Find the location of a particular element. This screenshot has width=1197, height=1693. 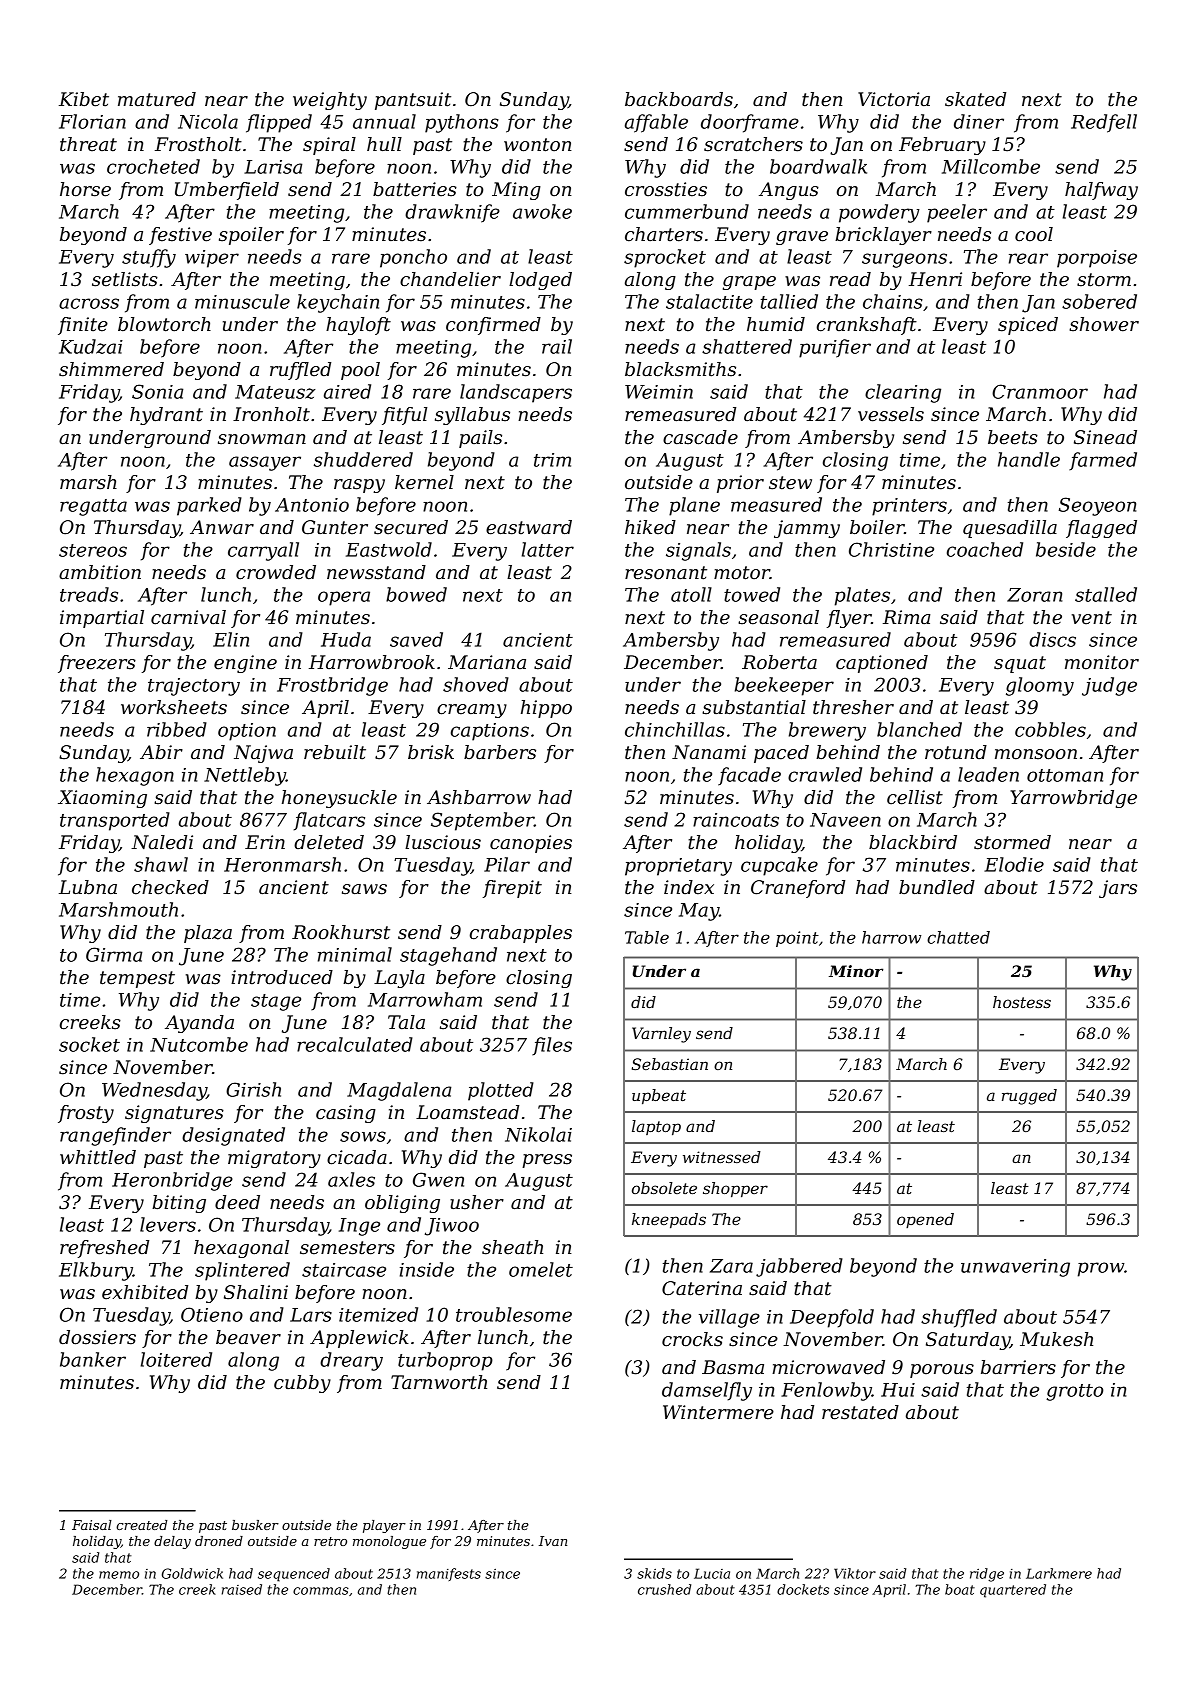

Naveen is located at coordinates (845, 820).
